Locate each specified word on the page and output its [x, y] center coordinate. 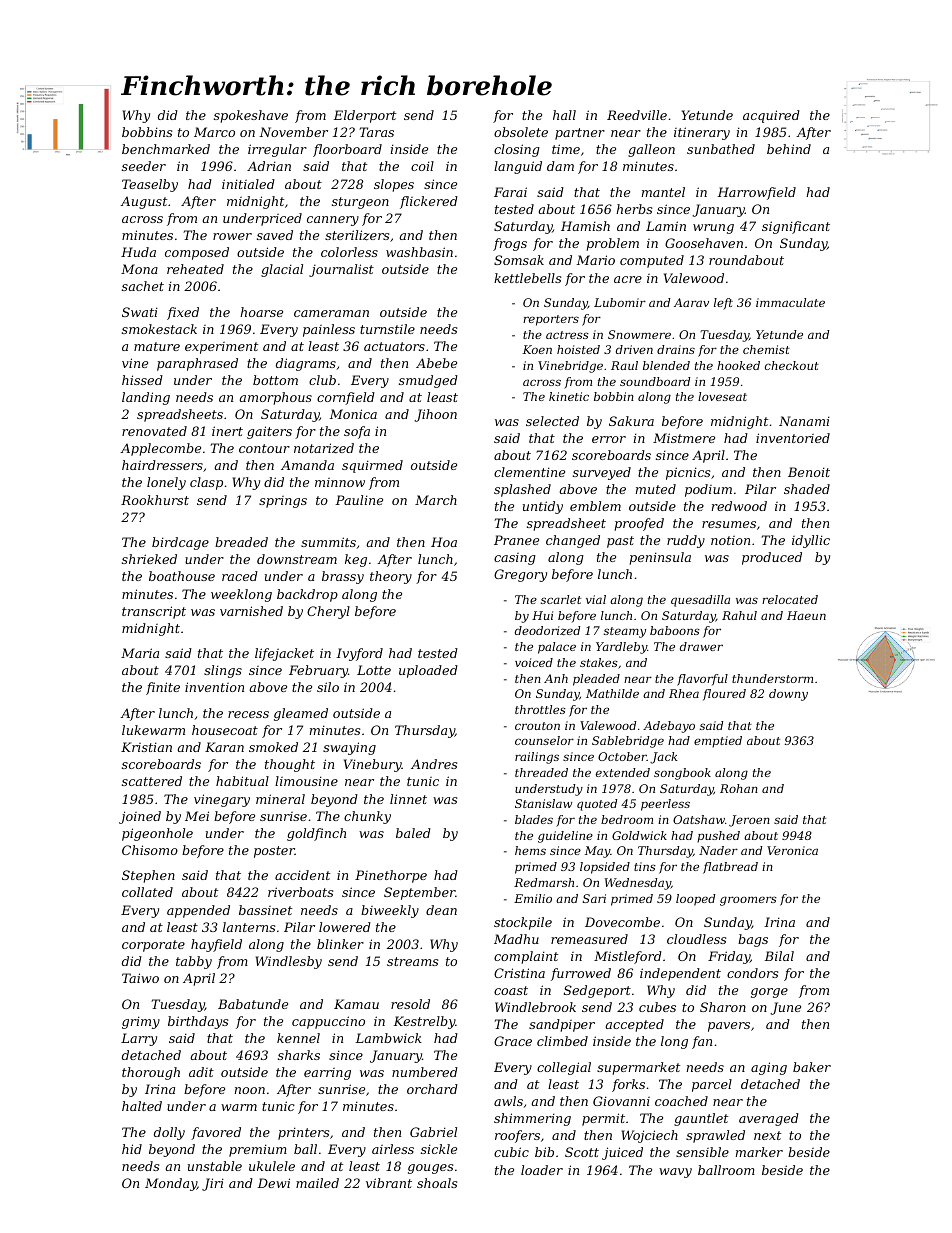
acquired [771, 116]
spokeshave [251, 116]
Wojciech [650, 1136]
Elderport [364, 116]
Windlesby [289, 962]
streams [412, 961]
